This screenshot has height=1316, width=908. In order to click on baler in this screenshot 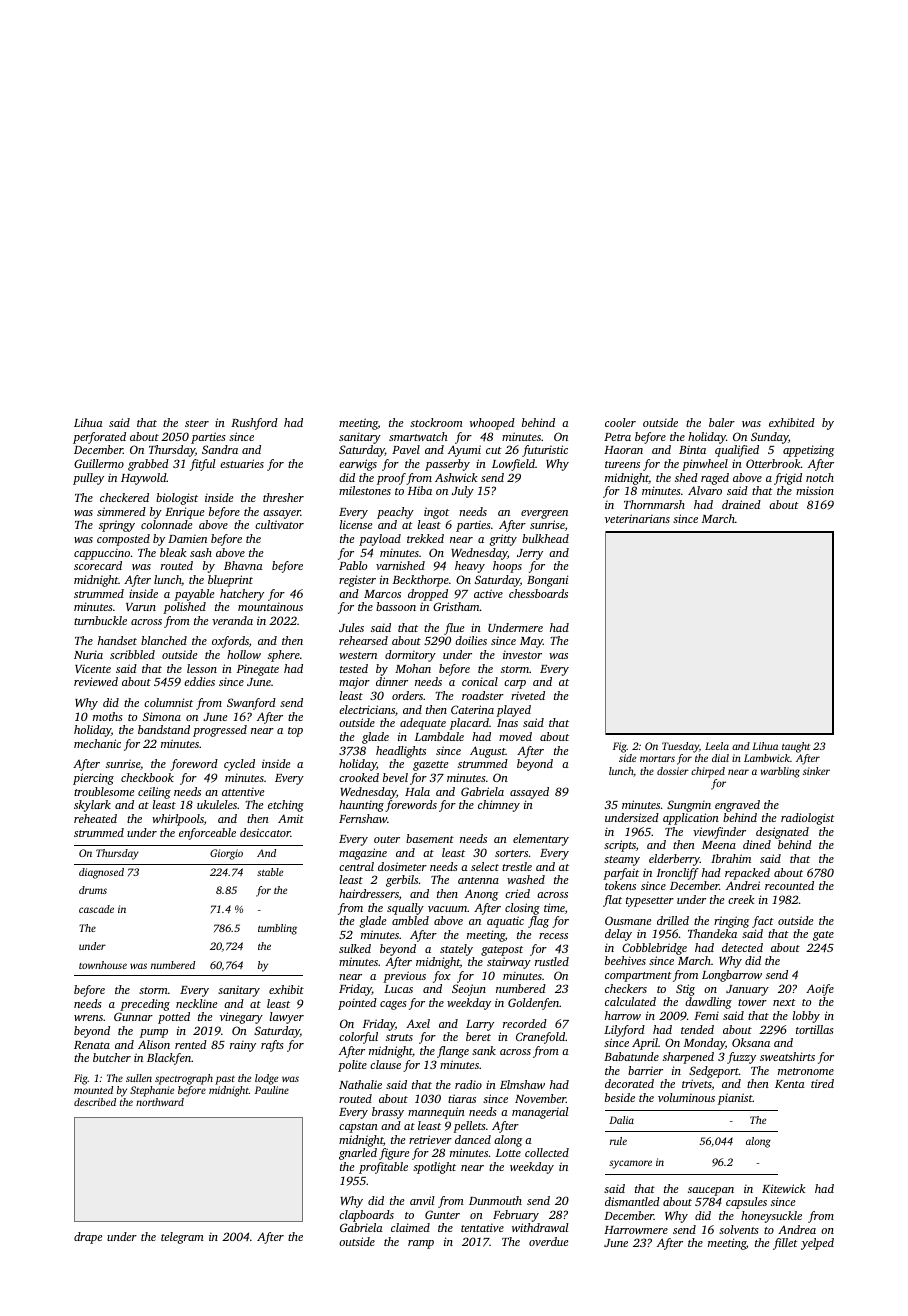, I will do `click(722, 422)`.
